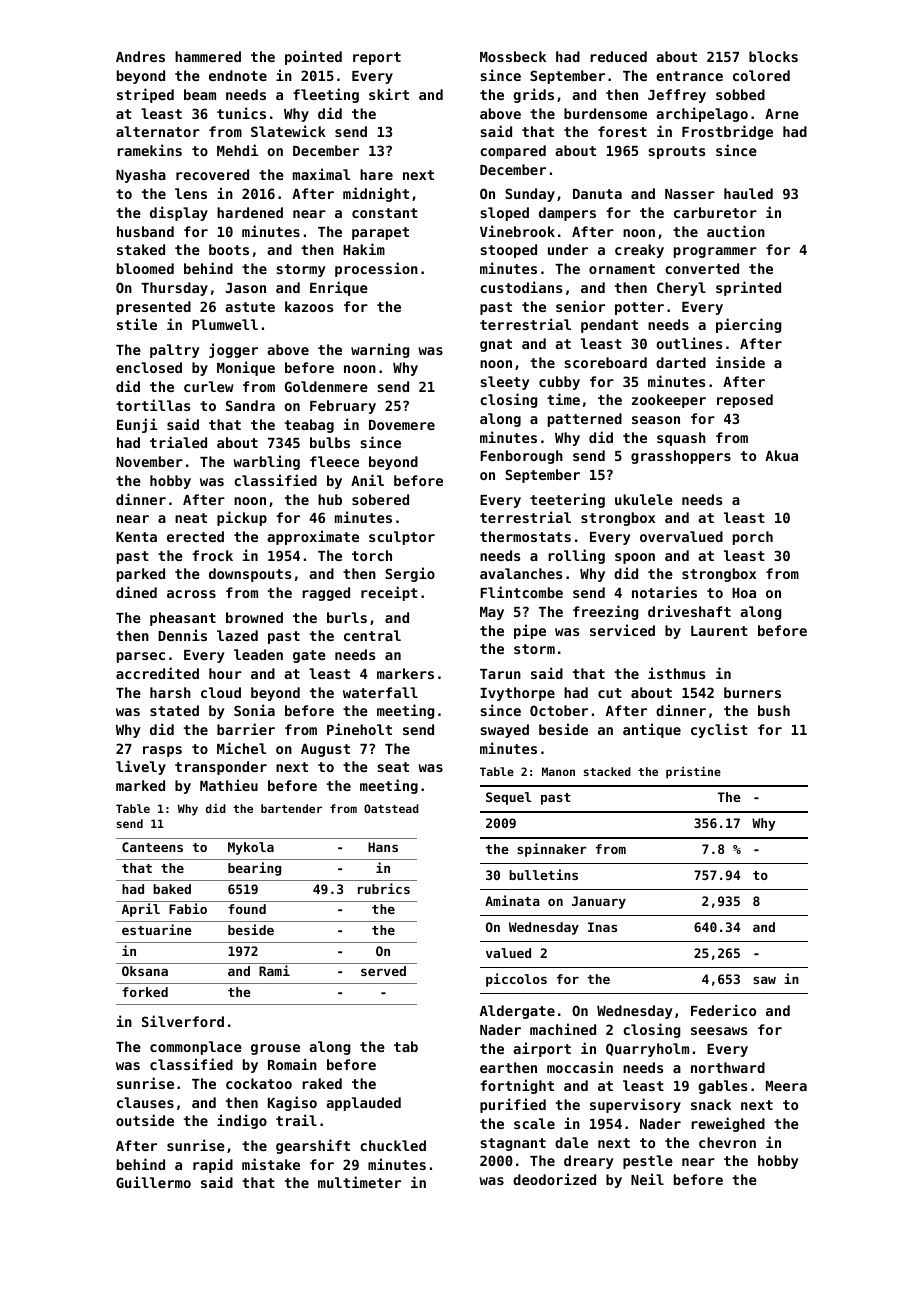 This image has height=1308, width=924. What do you see at coordinates (313, 537) in the image?
I see `approximate` at bounding box center [313, 537].
